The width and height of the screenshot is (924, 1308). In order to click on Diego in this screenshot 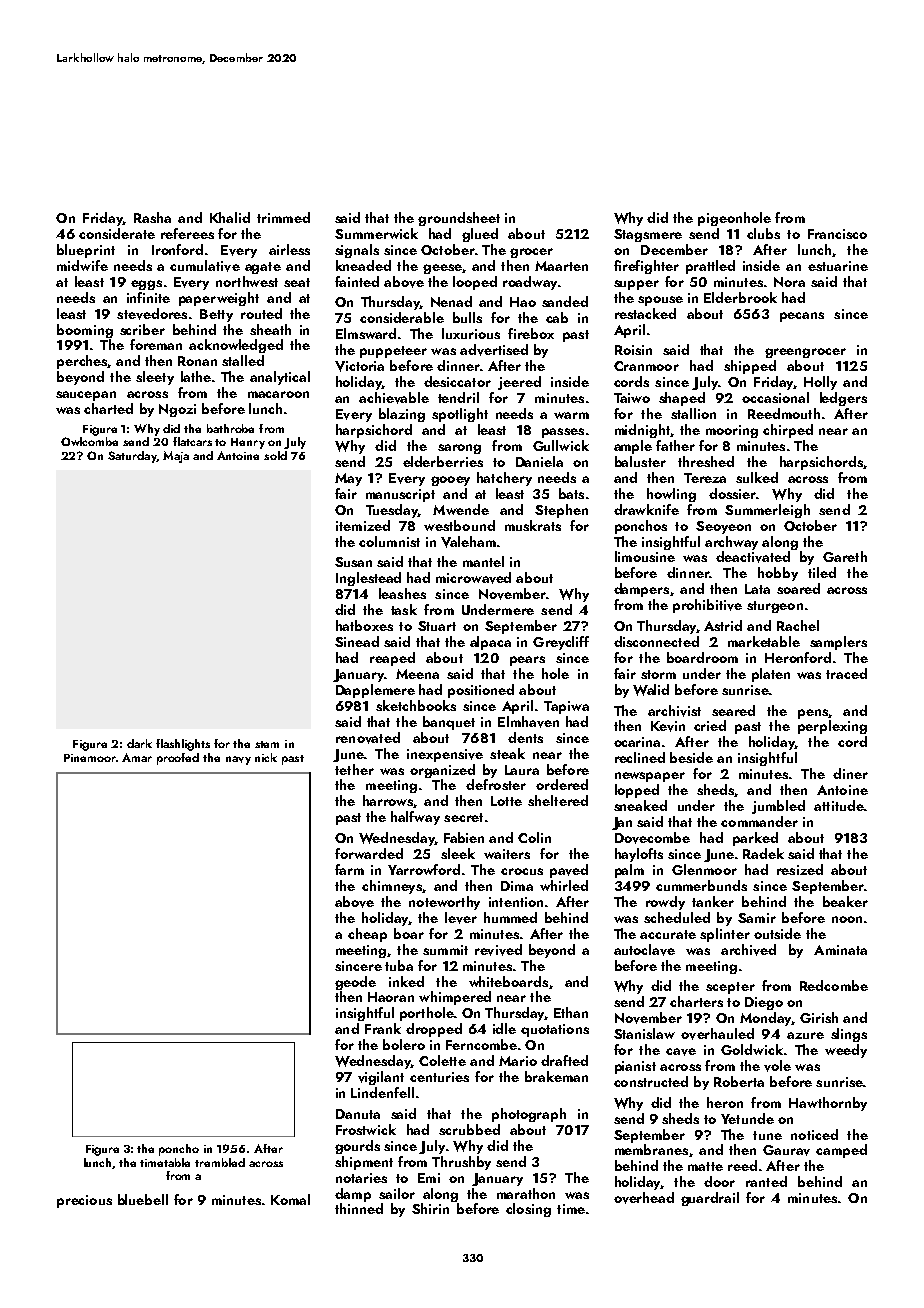, I will do `click(764, 1003)`.
